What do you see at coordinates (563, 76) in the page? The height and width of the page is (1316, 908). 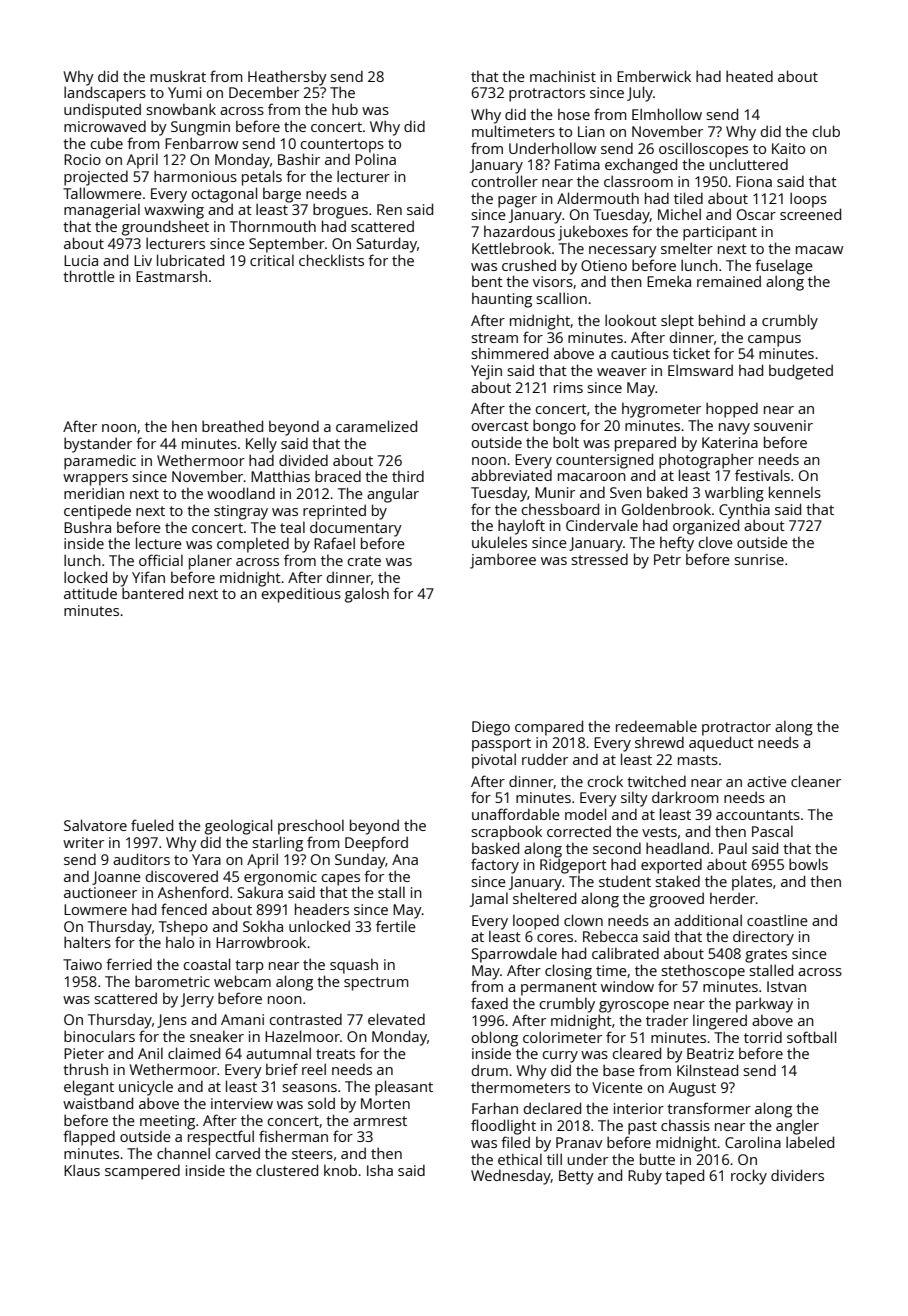 I see `machinist` at bounding box center [563, 76].
